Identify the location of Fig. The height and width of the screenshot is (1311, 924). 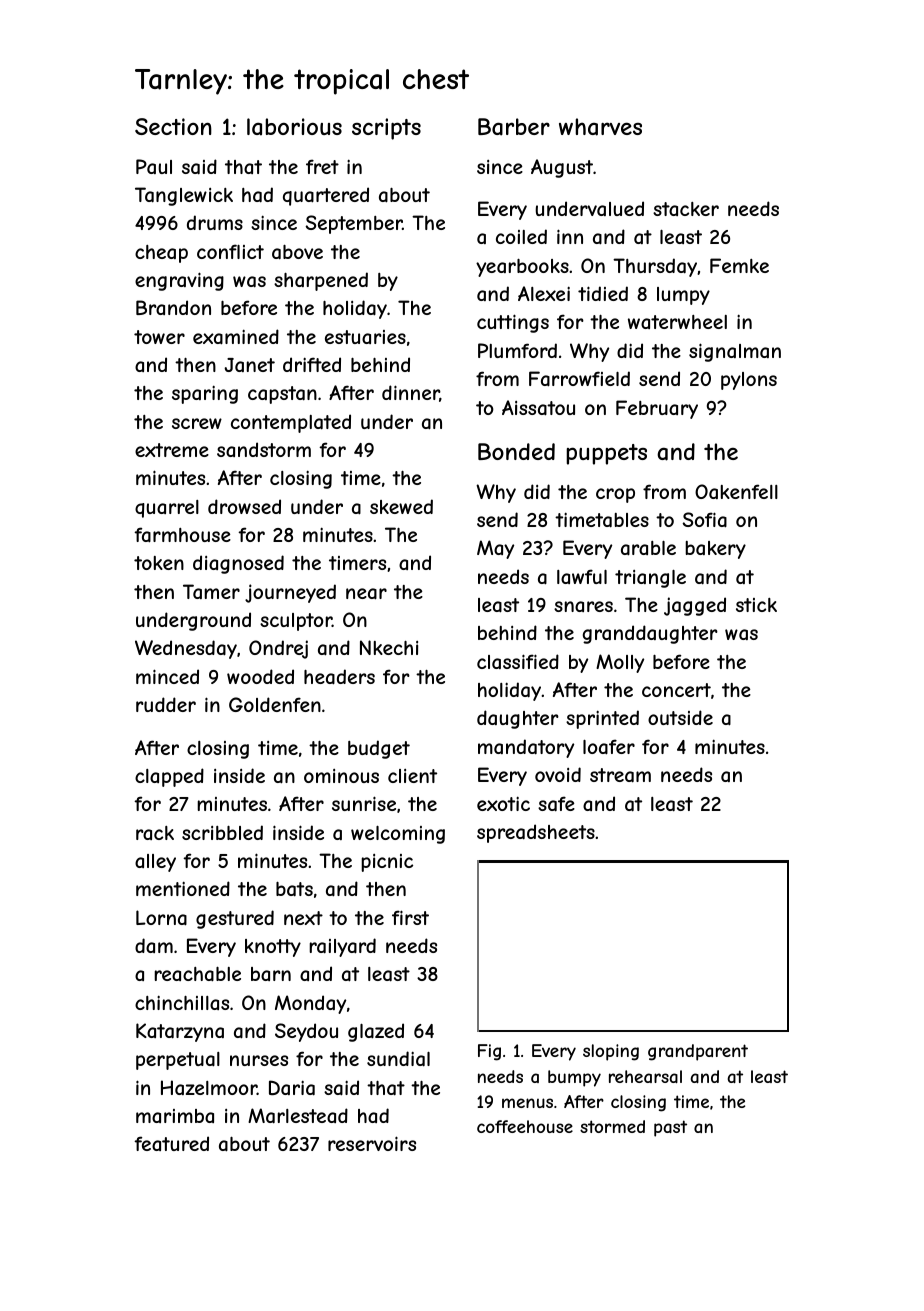
(489, 1052).
